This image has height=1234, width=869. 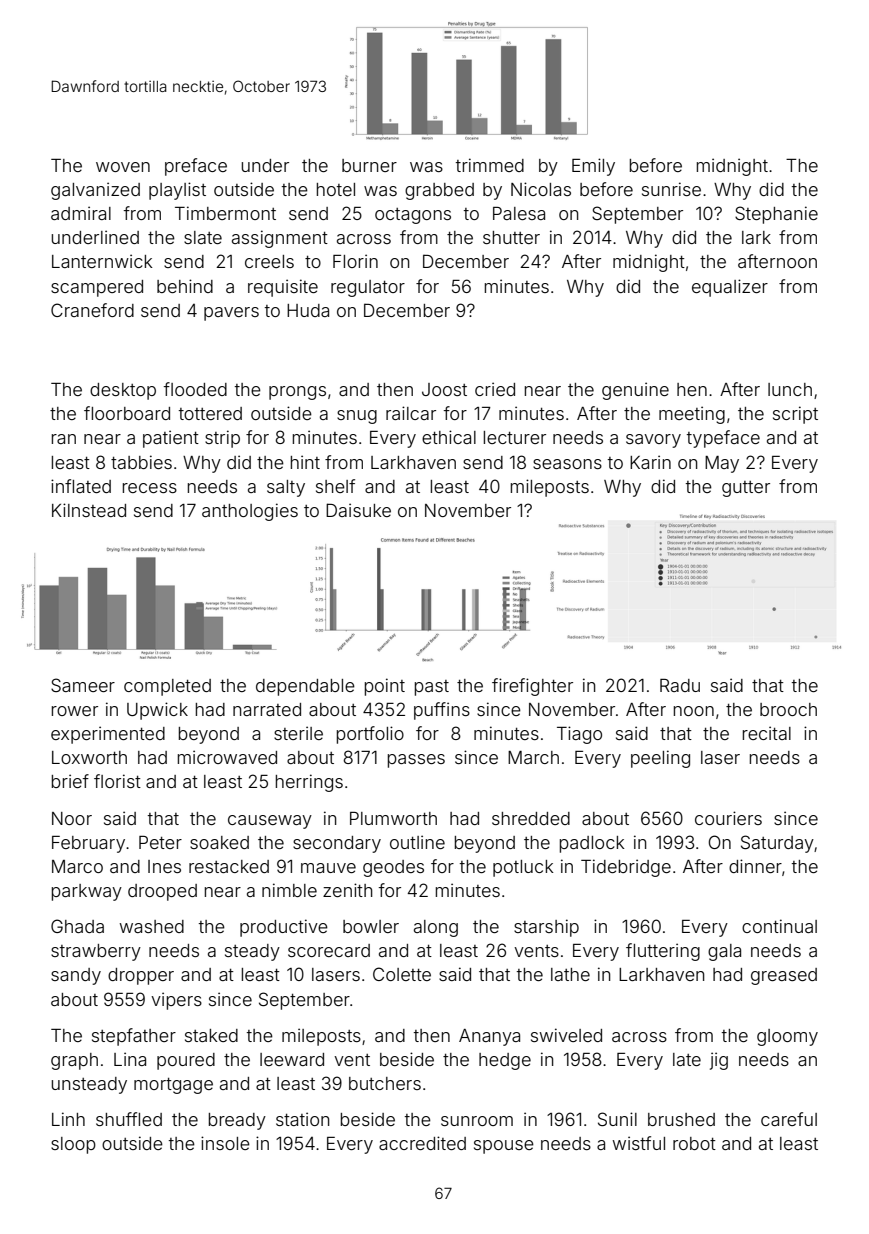 I want to click on desktop, so click(x=123, y=391).
